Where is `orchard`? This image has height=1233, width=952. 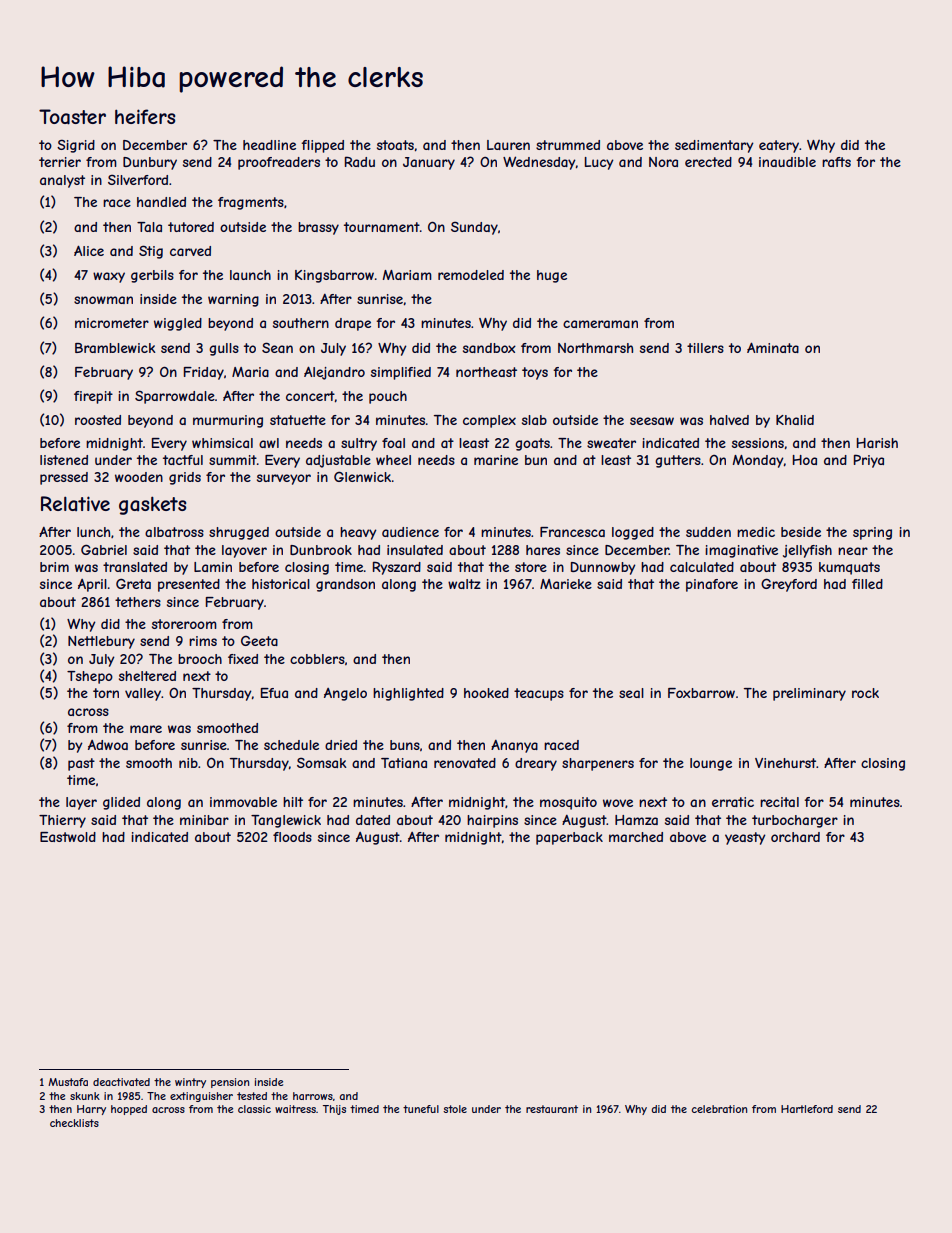
orchard is located at coordinates (795, 837).
